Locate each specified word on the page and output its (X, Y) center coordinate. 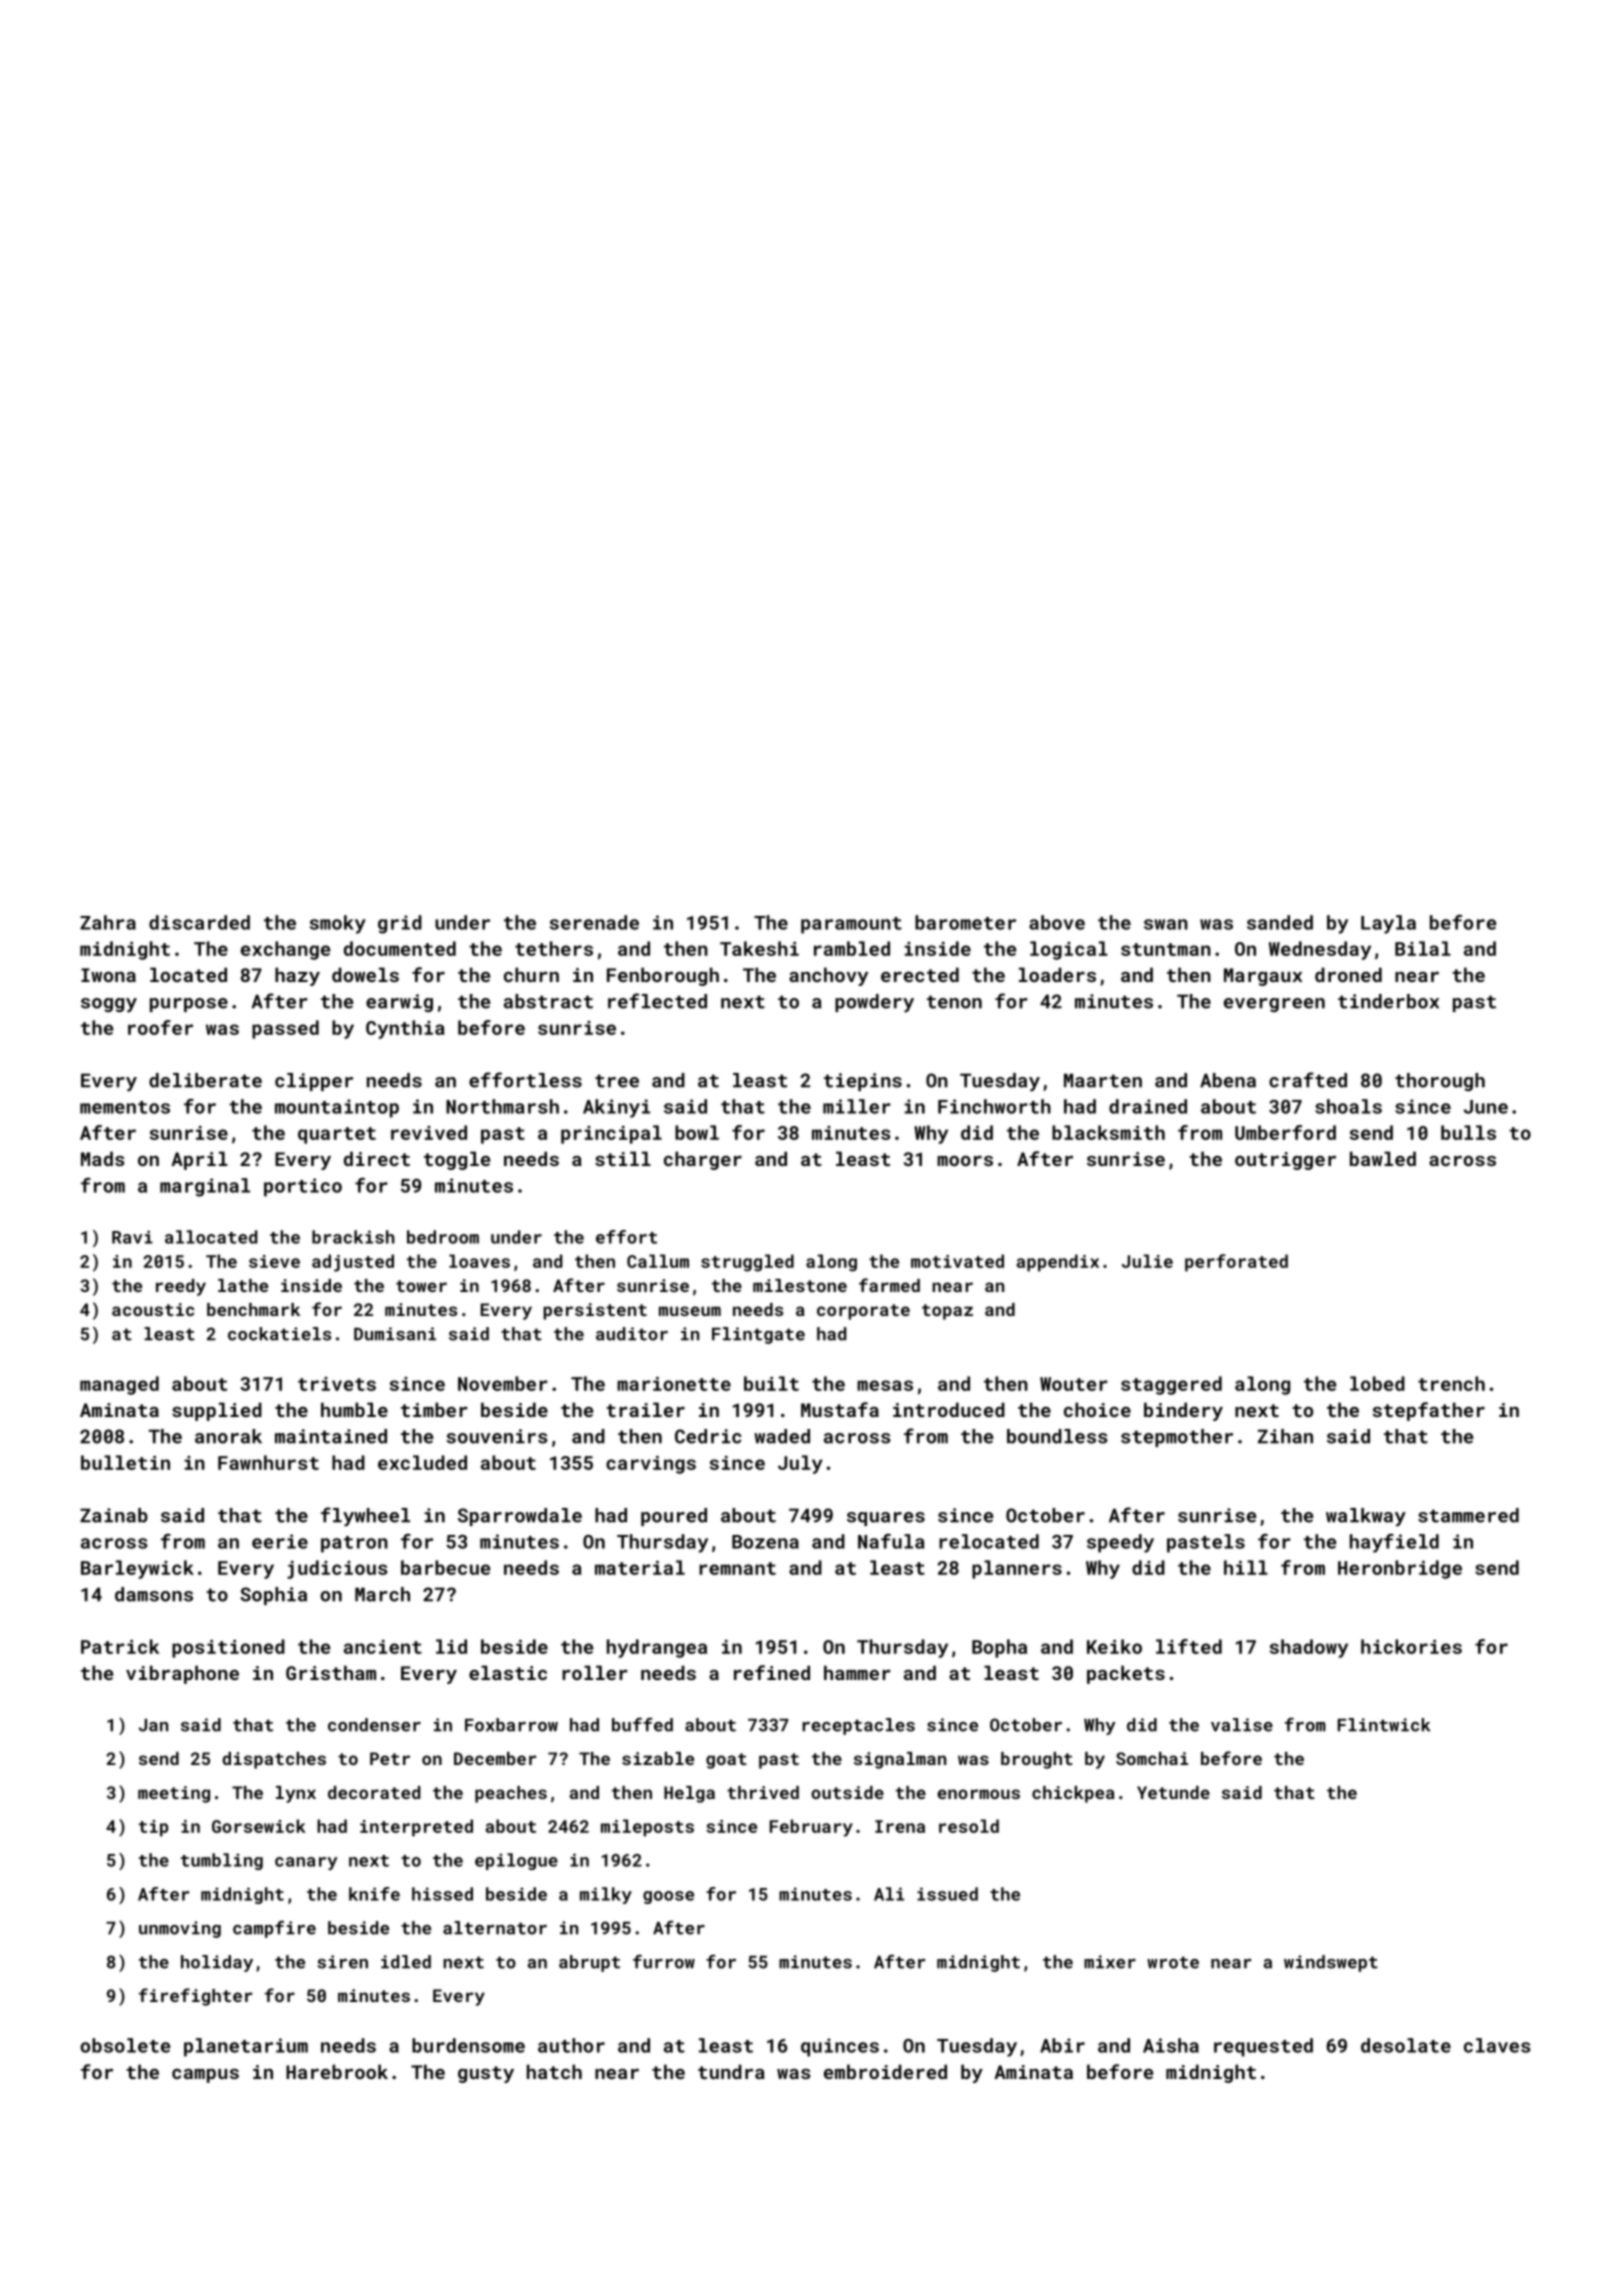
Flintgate (758, 1335)
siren (342, 1962)
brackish (353, 1237)
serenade (594, 922)
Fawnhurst (268, 1462)
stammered (1468, 1515)
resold (969, 1826)
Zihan (1285, 1436)
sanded (1280, 922)
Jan (153, 1725)
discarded (199, 922)
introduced (949, 1409)
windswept (1331, 1963)
